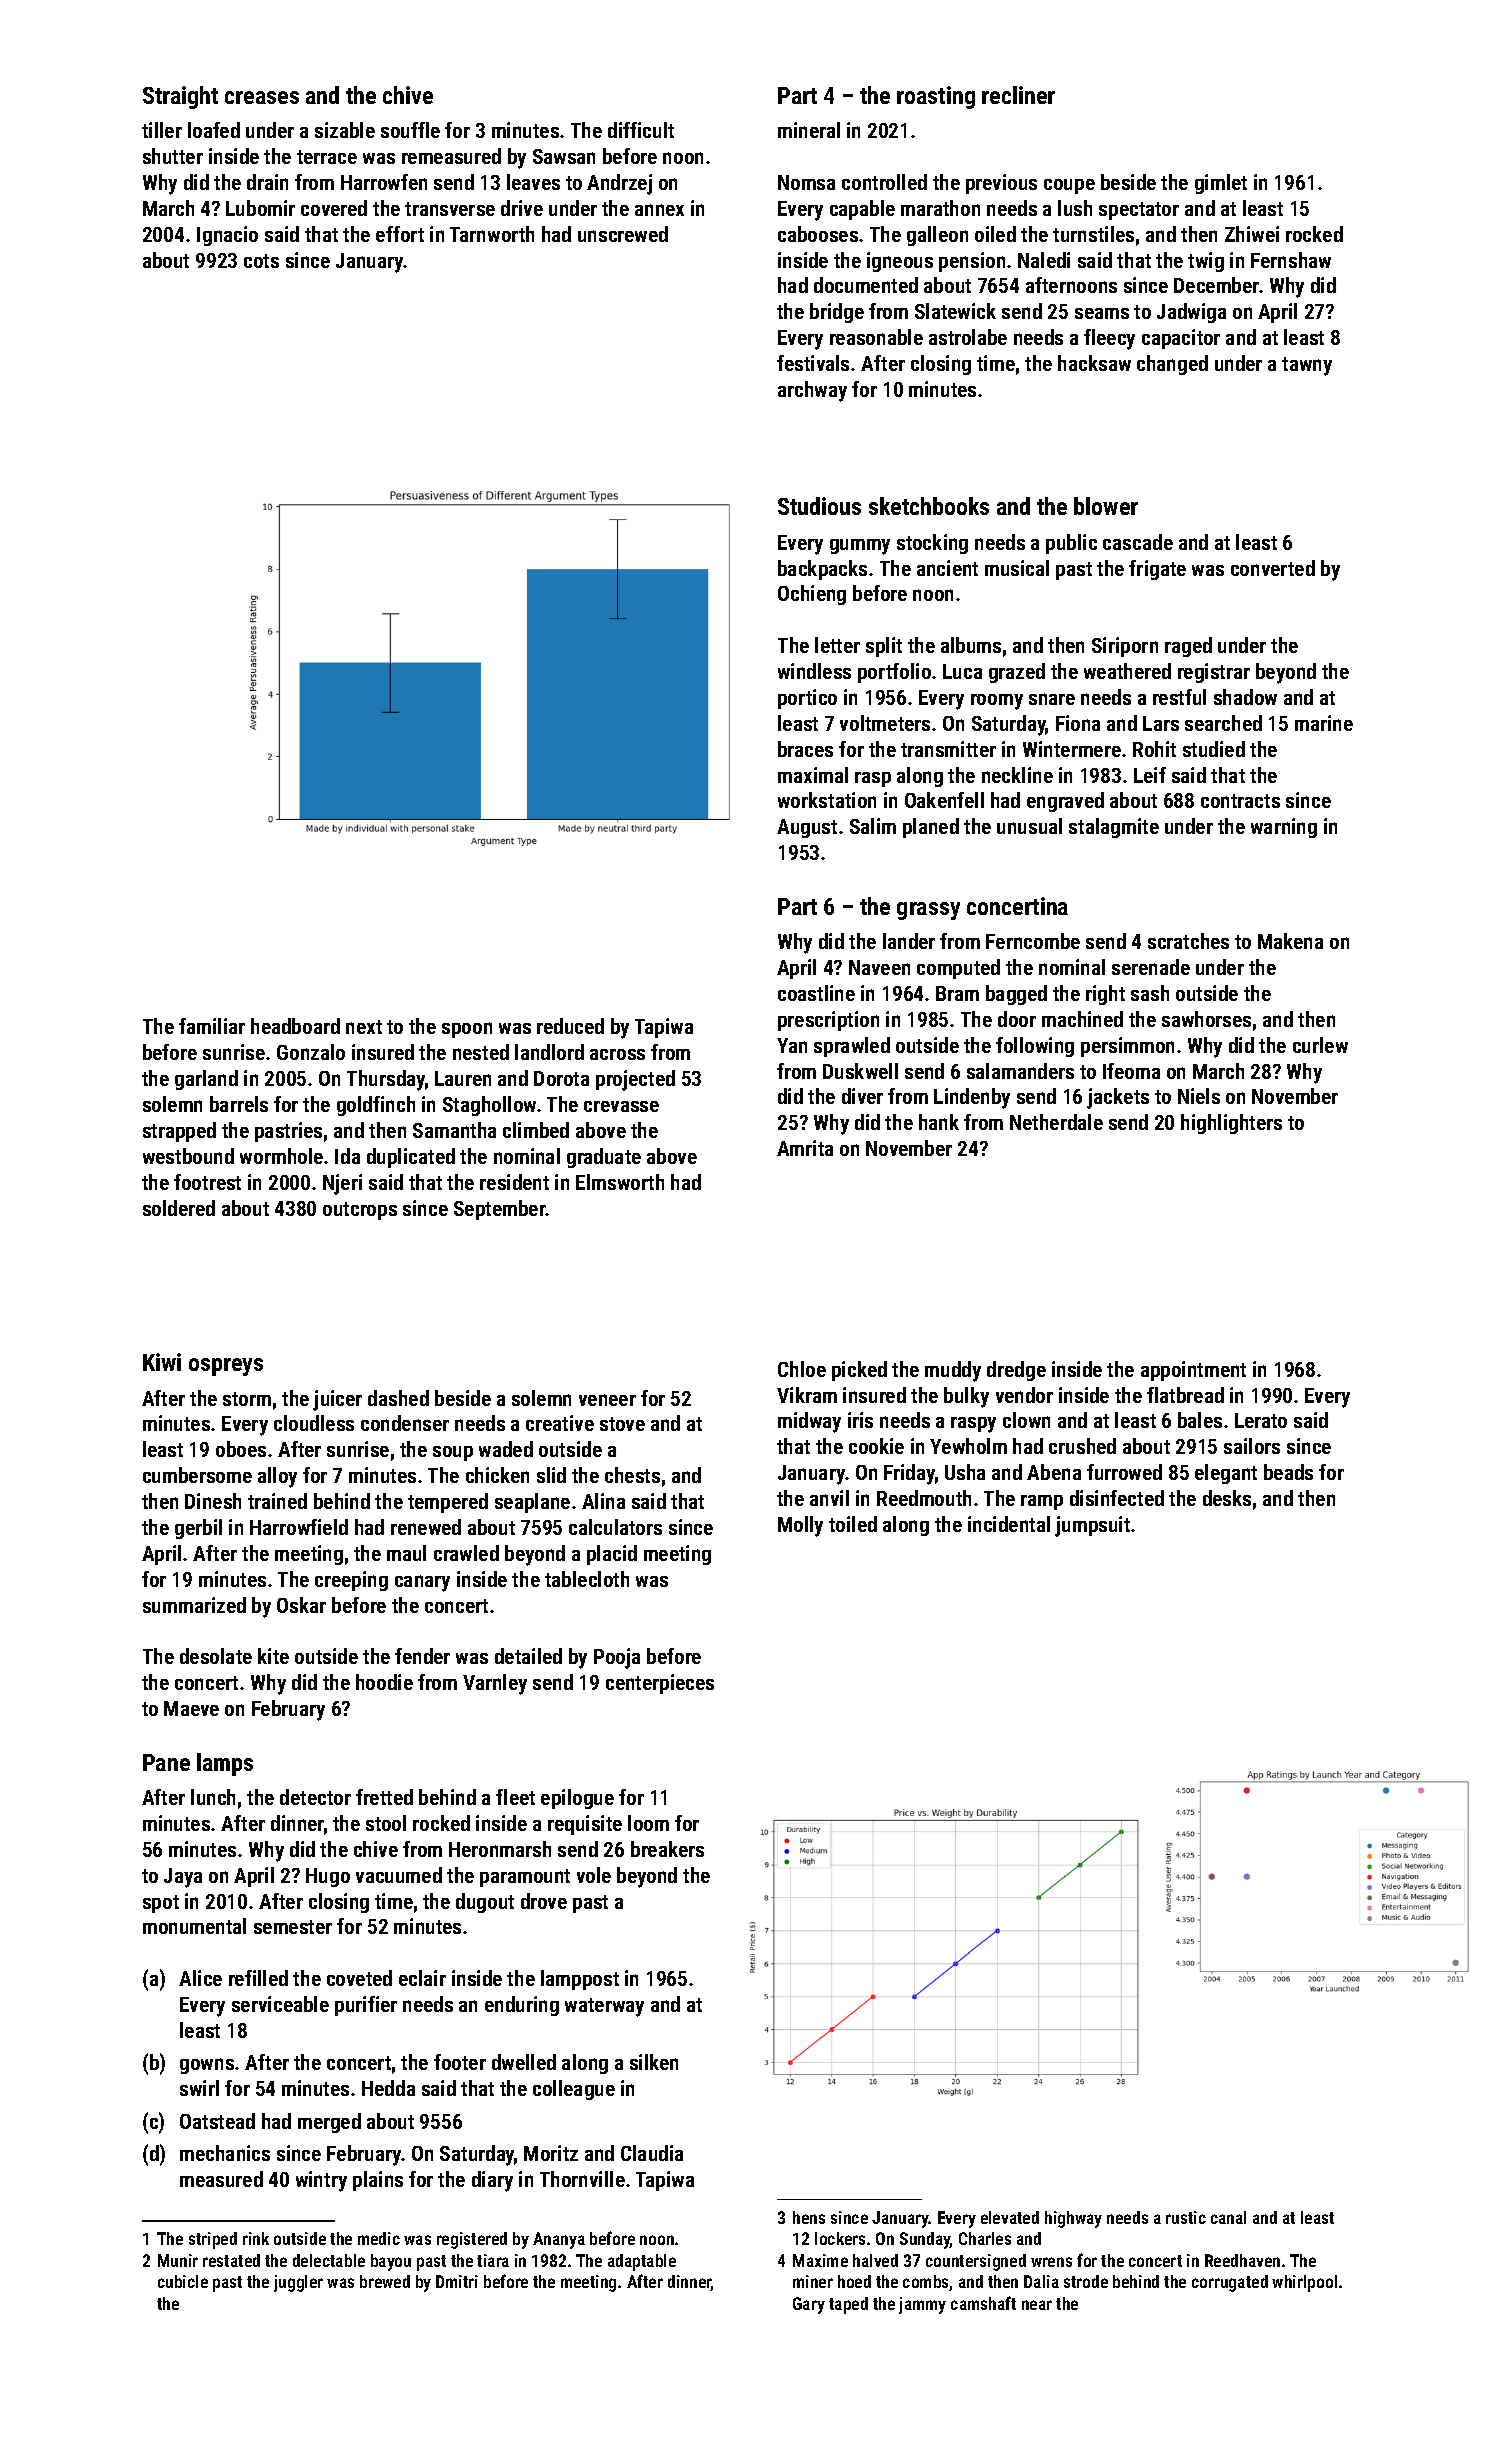 This image has height=2464, width=1496. Describe the element at coordinates (391, 2262) in the image. I see `bayou` at that location.
